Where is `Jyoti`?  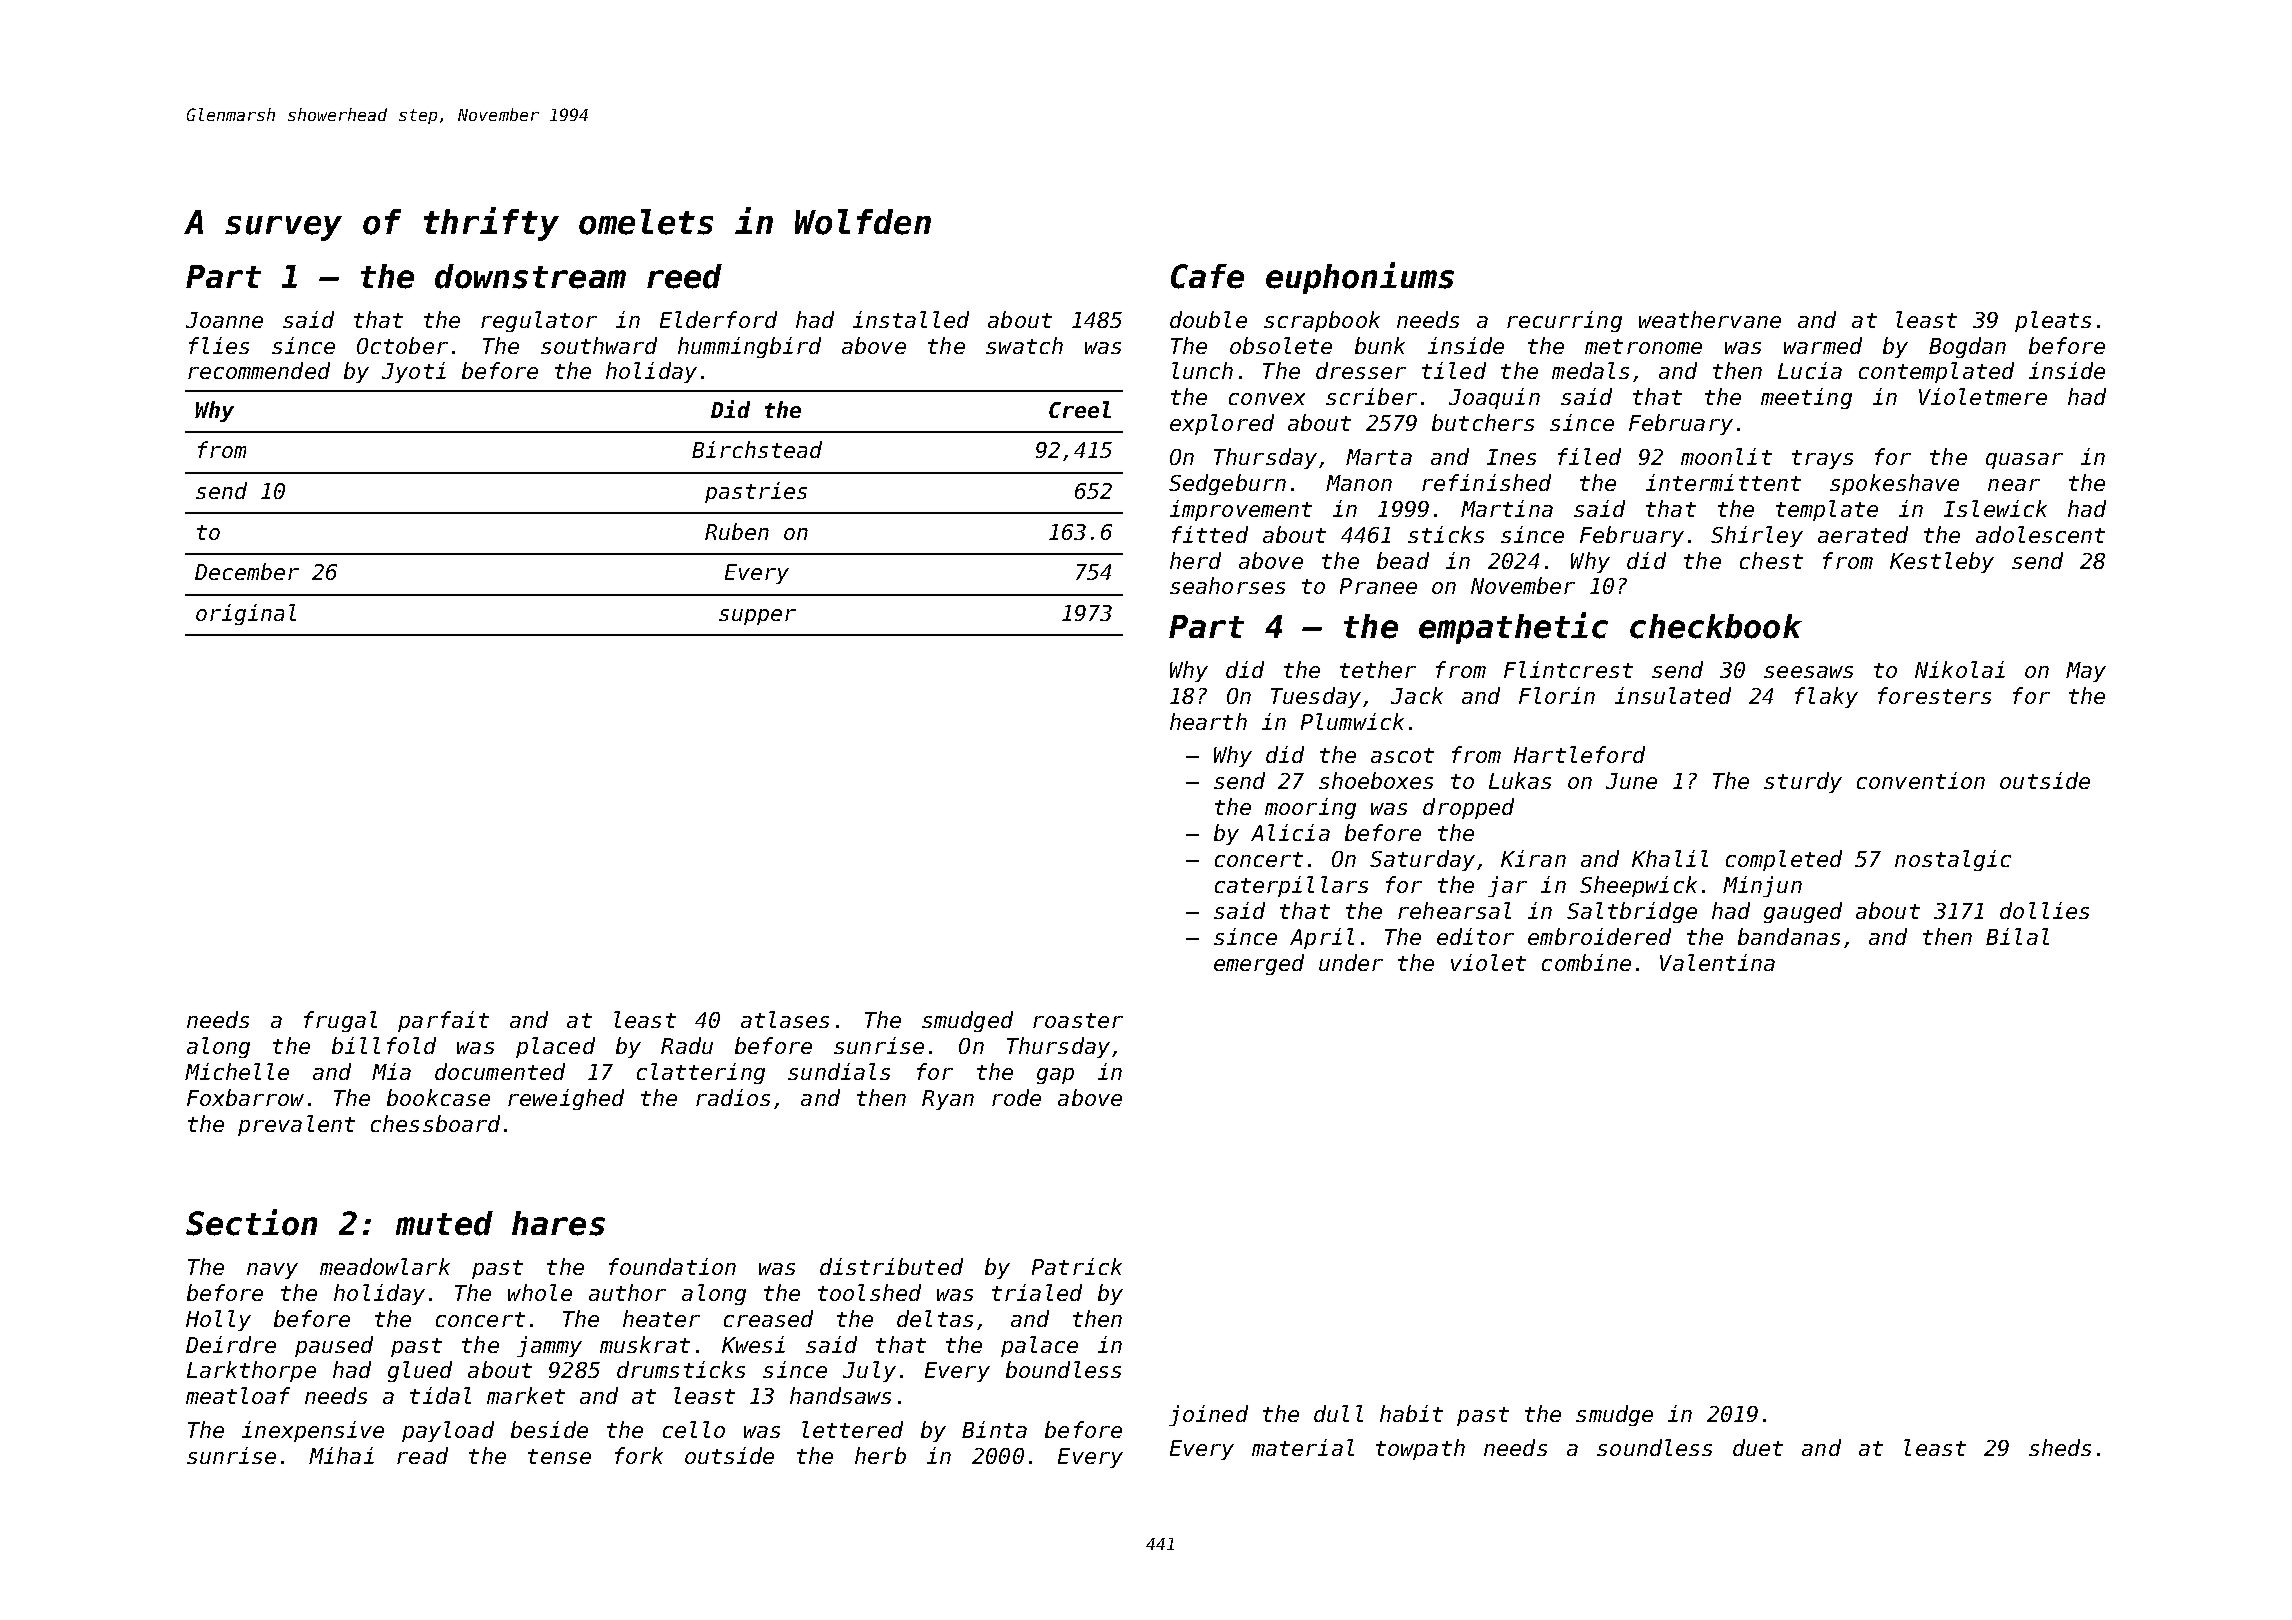 Jyoti is located at coordinates (414, 372).
